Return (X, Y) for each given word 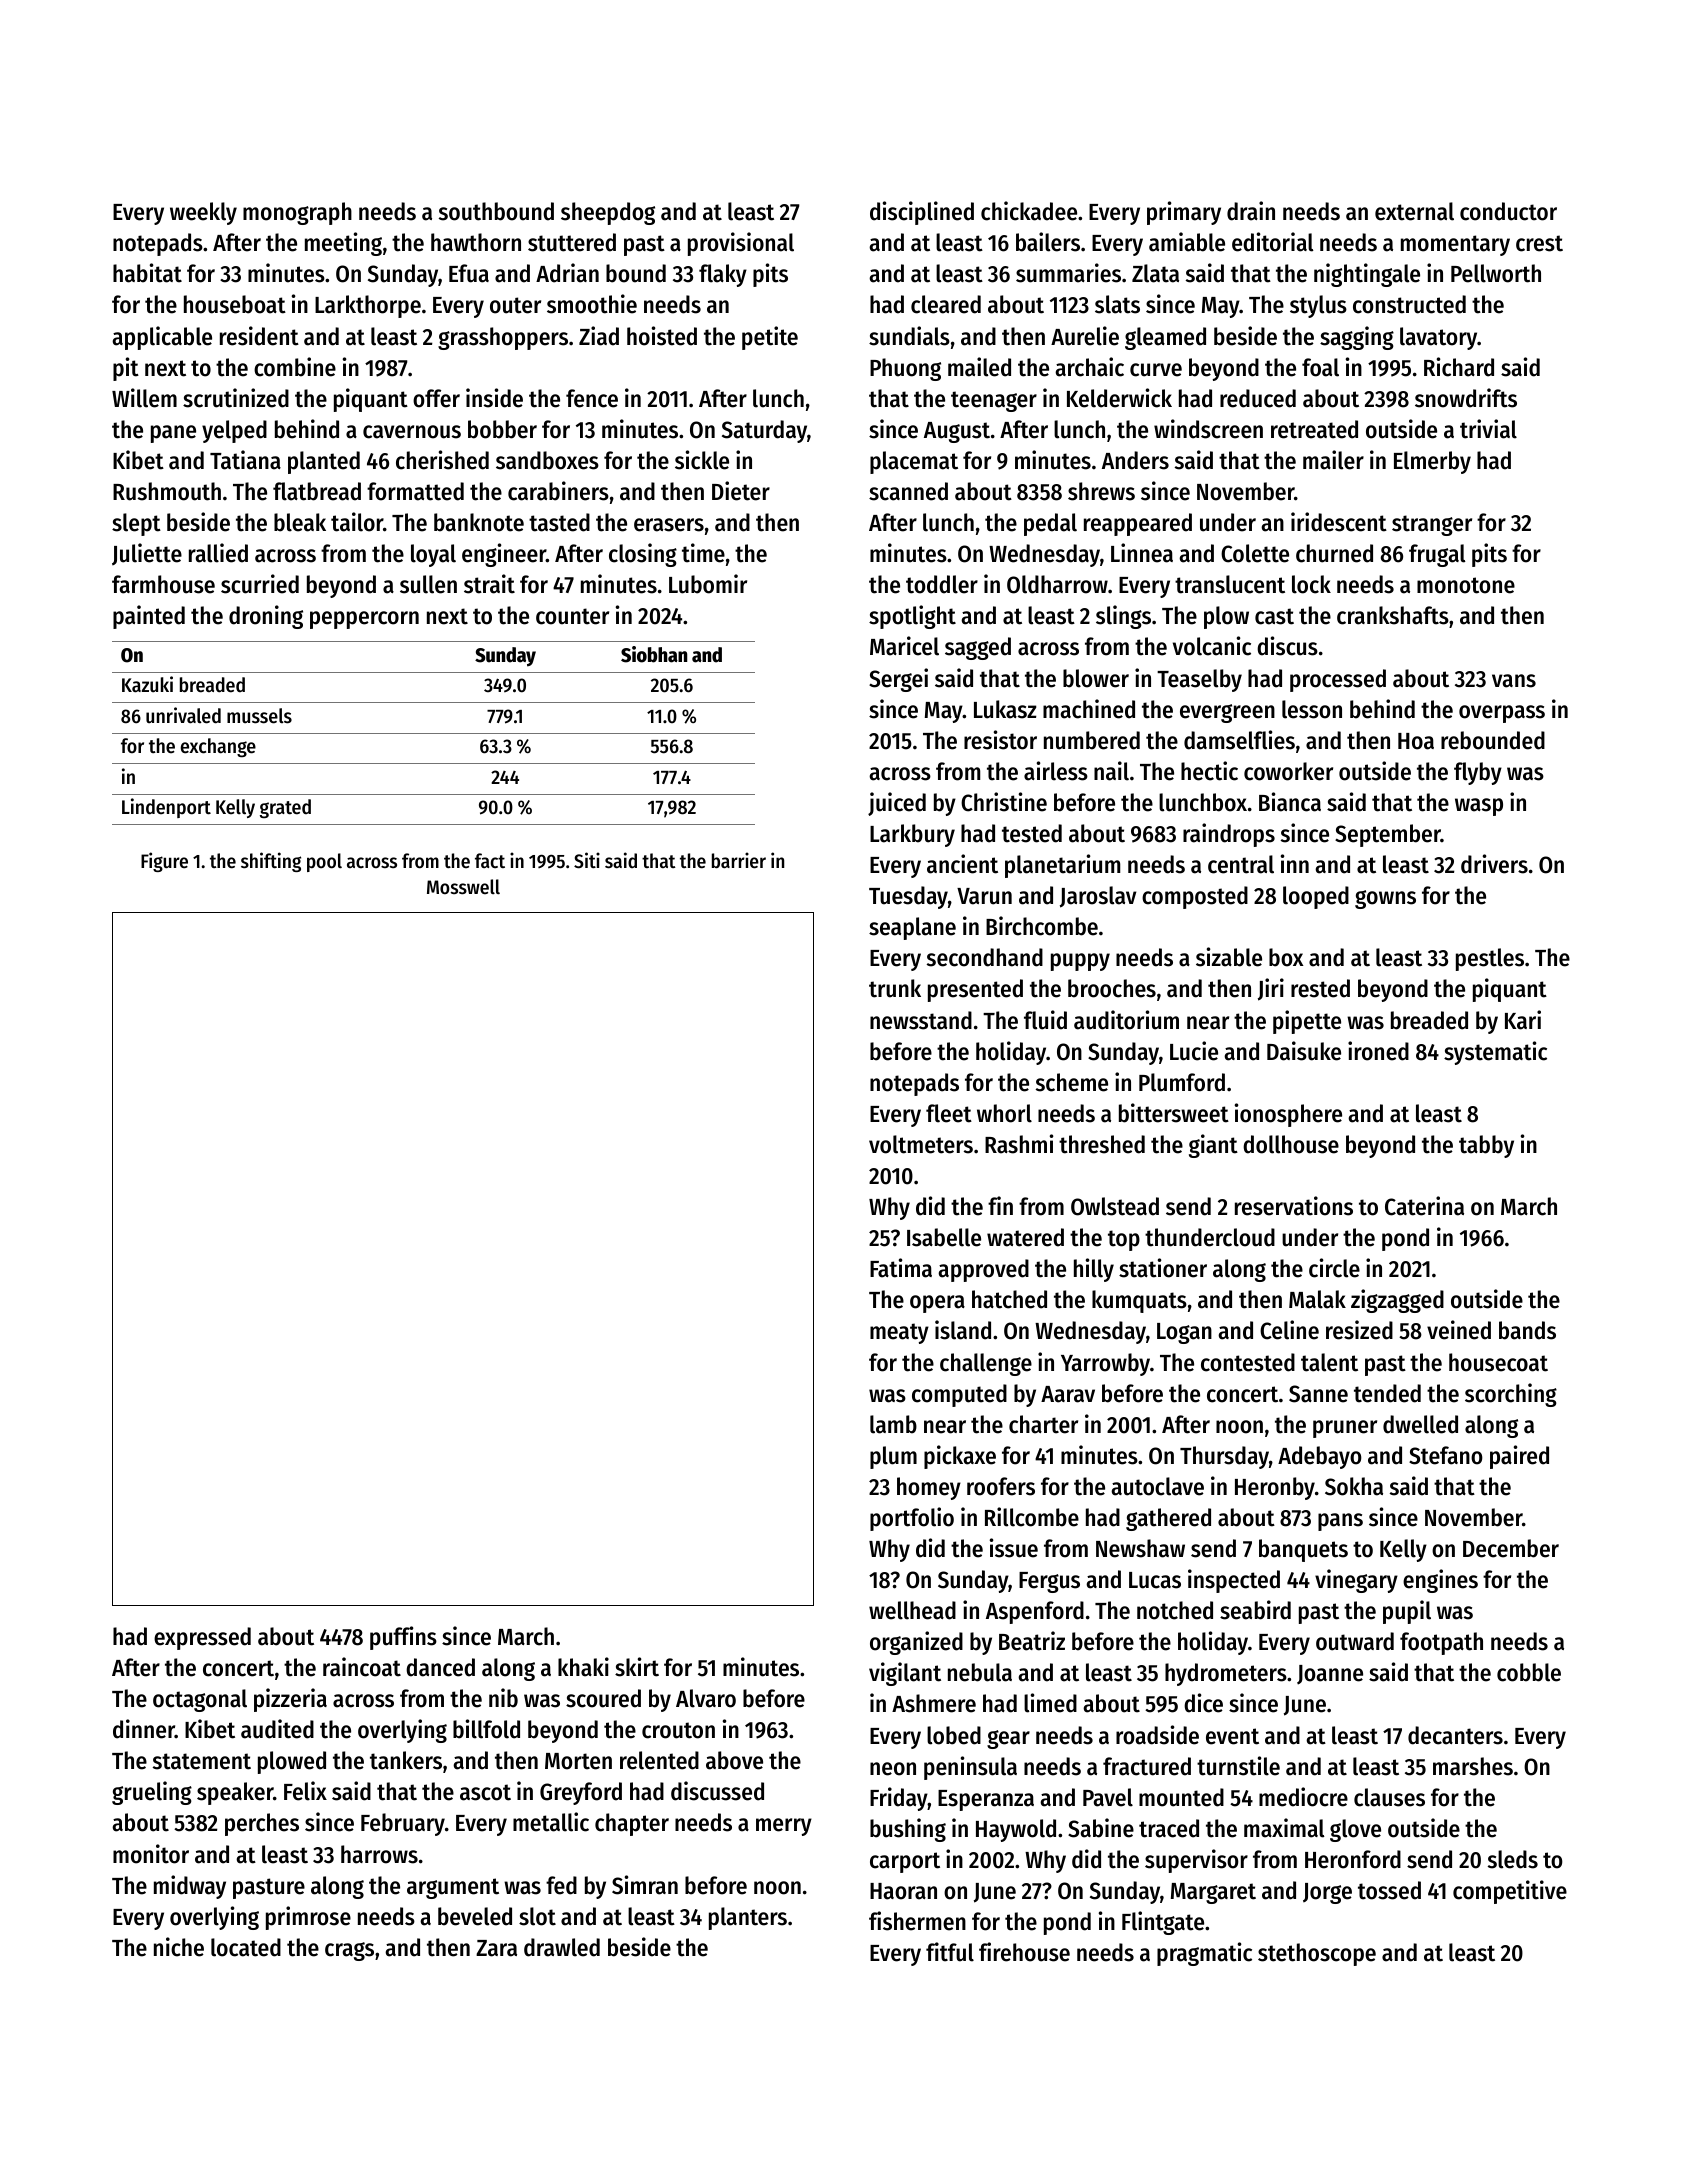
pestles (1490, 959)
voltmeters (921, 1144)
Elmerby (1432, 462)
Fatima (901, 1268)
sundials (909, 336)
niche (179, 1947)
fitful (950, 1952)
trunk (895, 988)
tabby (1486, 1146)
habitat (147, 273)
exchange (218, 748)
